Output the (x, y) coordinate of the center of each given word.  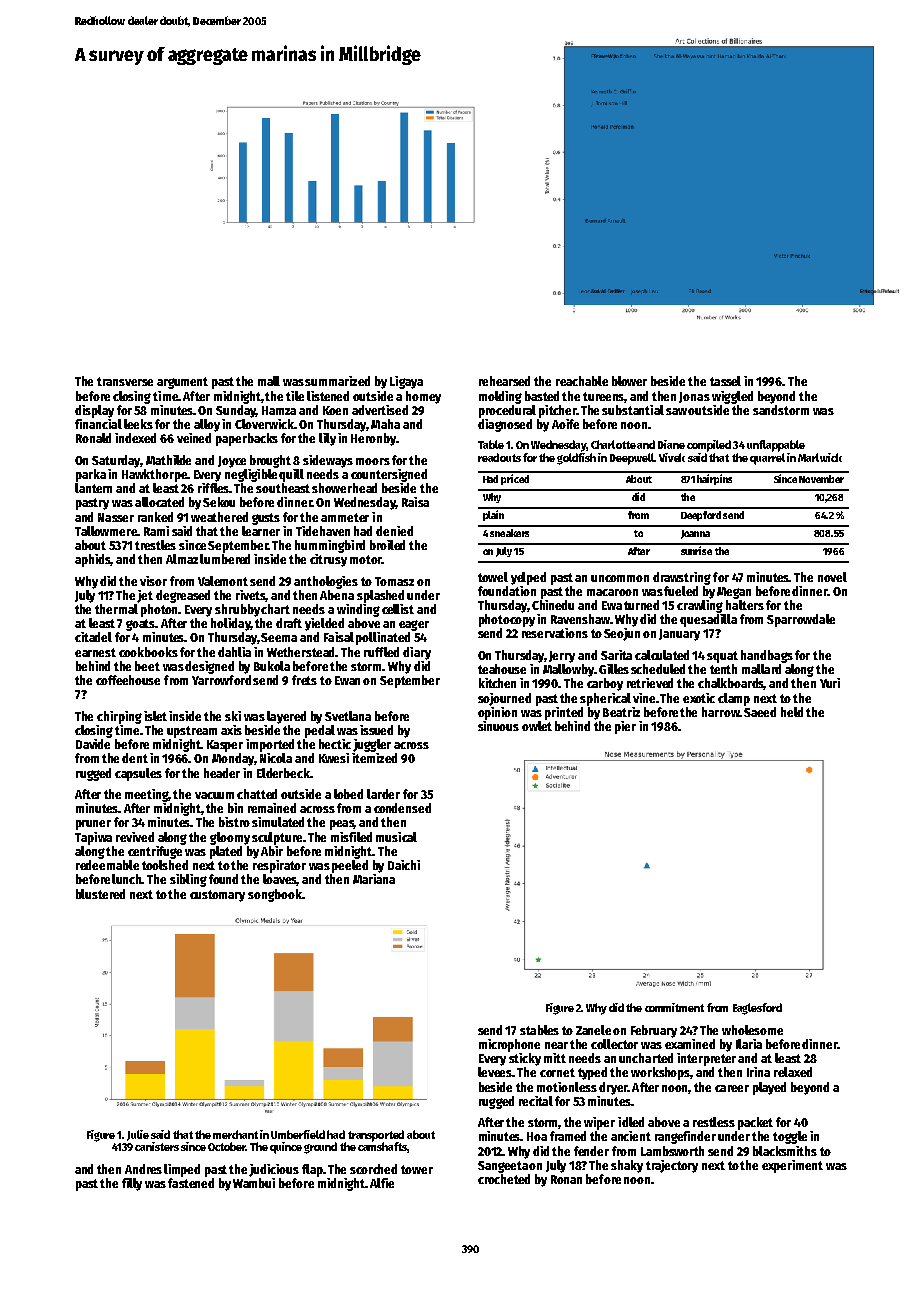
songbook (275, 895)
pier (625, 727)
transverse (125, 381)
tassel (725, 381)
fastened (191, 1183)
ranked (155, 517)
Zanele (593, 1030)
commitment (674, 1007)
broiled (387, 545)
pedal (320, 731)
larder (383, 794)
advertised (380, 410)
